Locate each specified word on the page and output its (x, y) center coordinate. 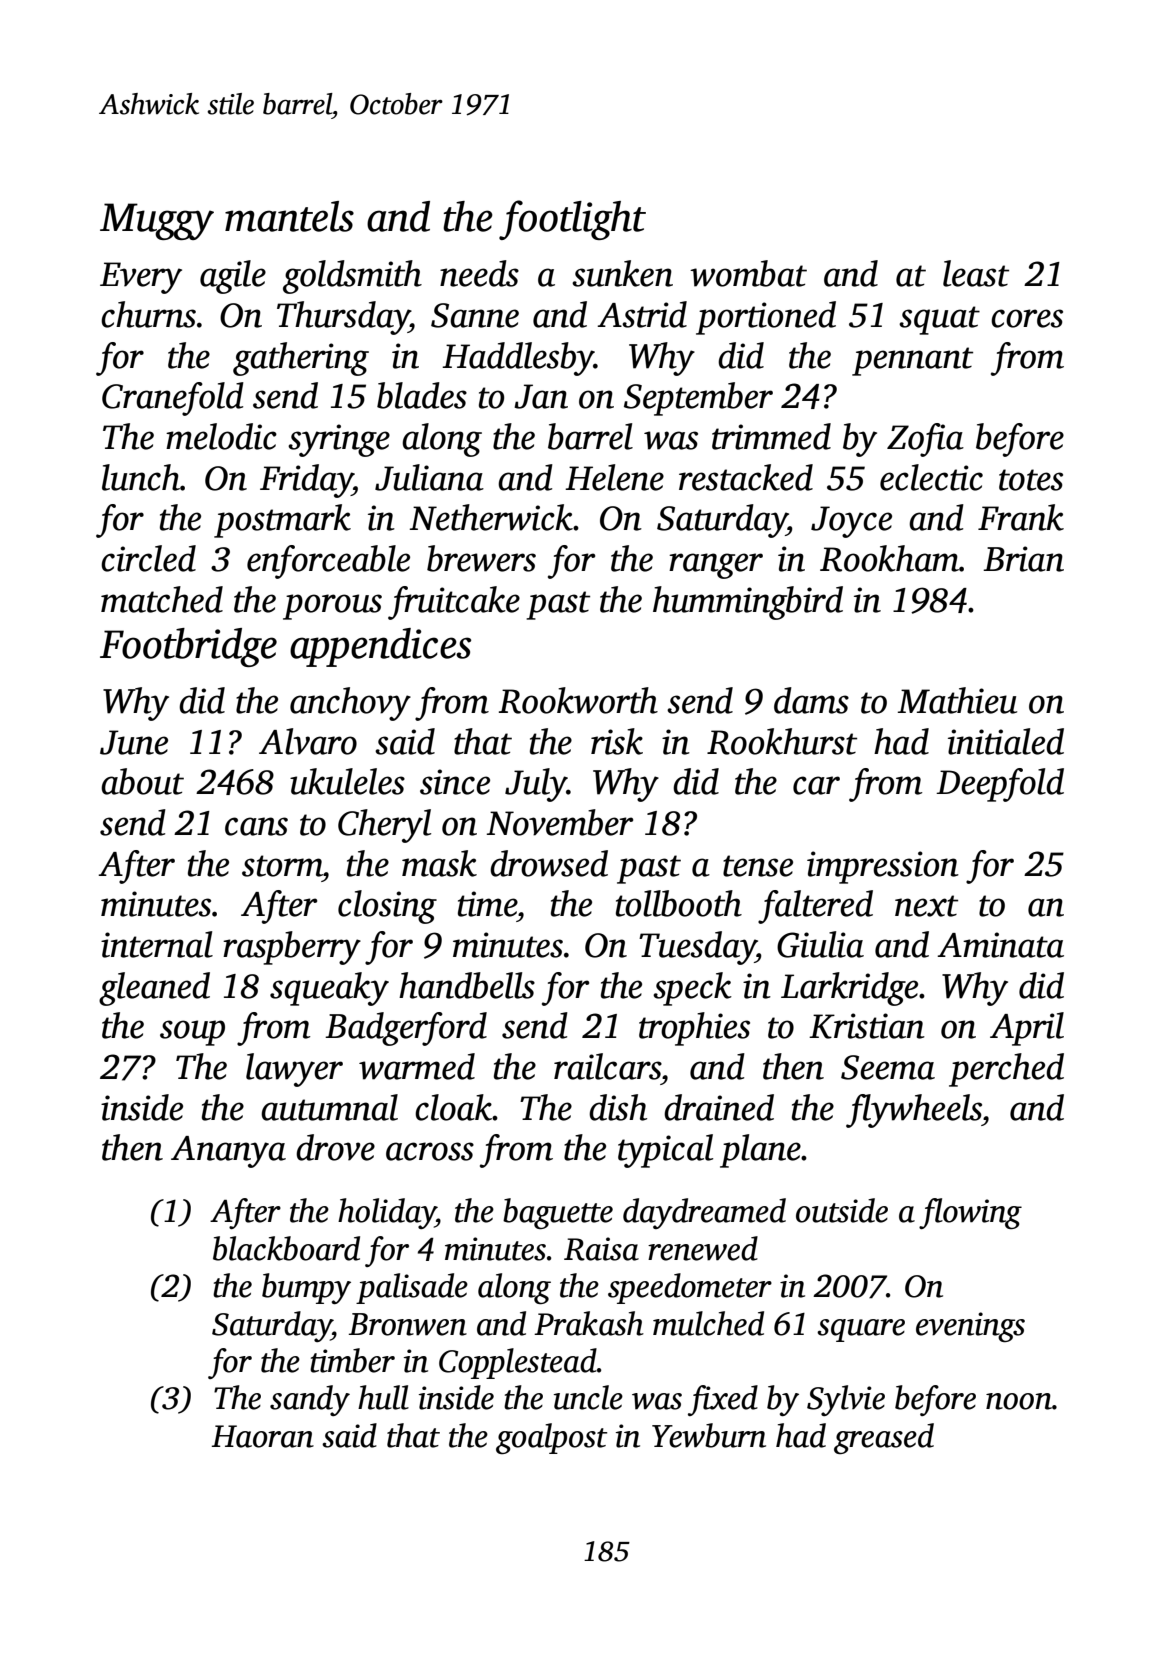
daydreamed (704, 1213)
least (976, 273)
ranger (716, 566)
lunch (141, 477)
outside (842, 1210)
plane (760, 1151)
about (142, 781)
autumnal (329, 1107)
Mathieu (957, 700)
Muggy (157, 221)
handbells (467, 985)
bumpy (306, 1288)
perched (1006, 1070)
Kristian (867, 1026)
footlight (572, 220)
